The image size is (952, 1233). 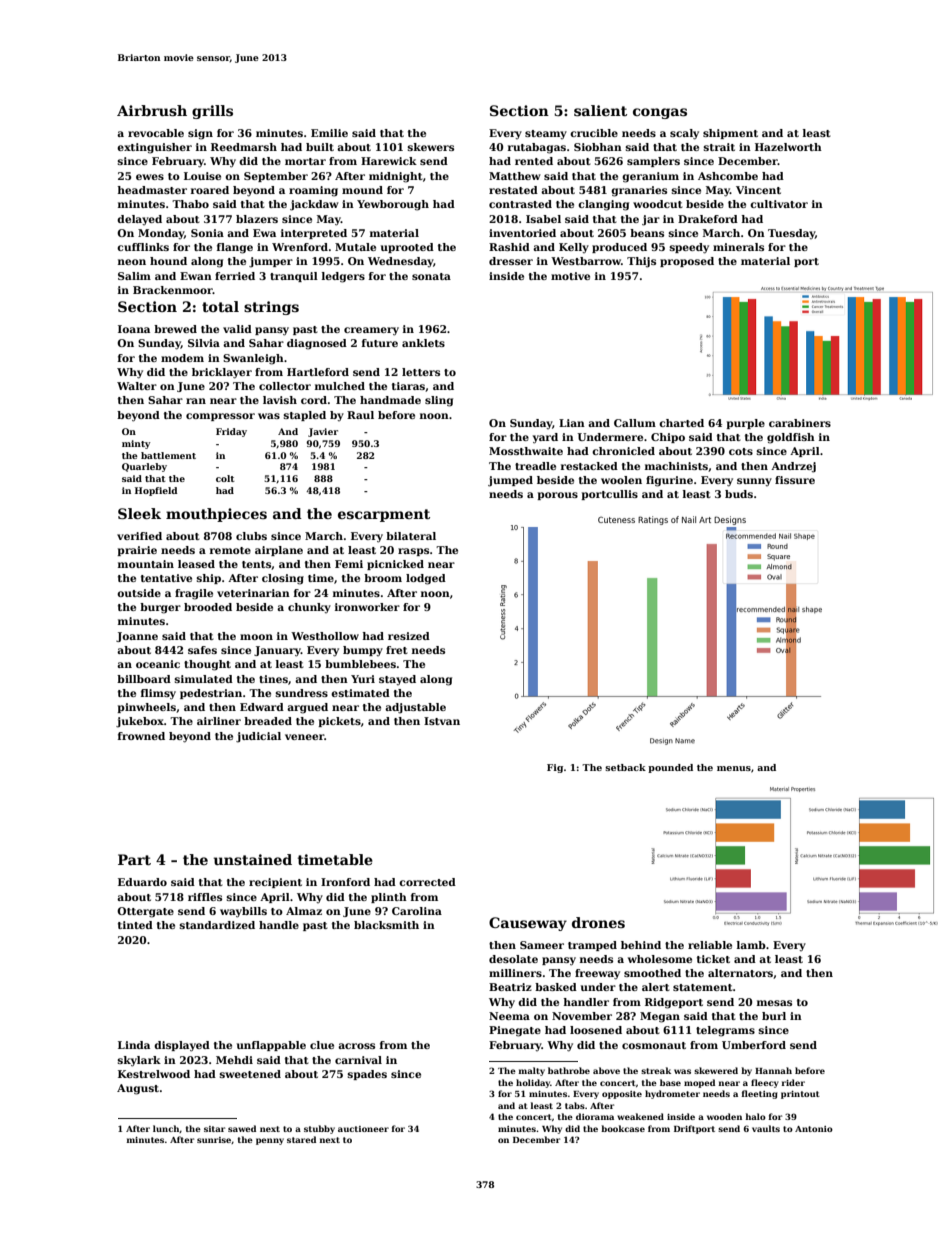 I want to click on Emilie, so click(x=329, y=133).
